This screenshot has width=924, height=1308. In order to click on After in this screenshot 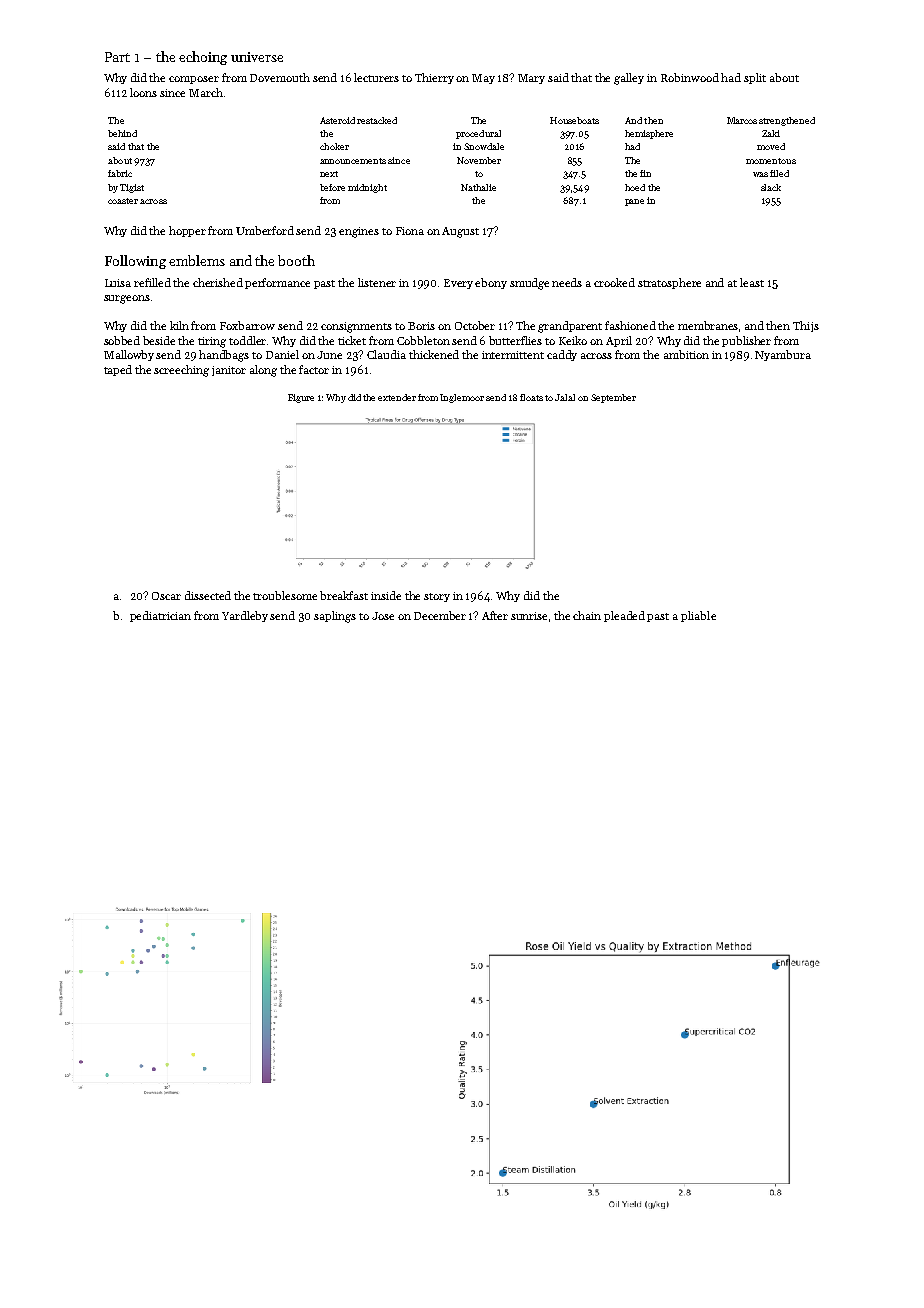, I will do `click(495, 615)`.
